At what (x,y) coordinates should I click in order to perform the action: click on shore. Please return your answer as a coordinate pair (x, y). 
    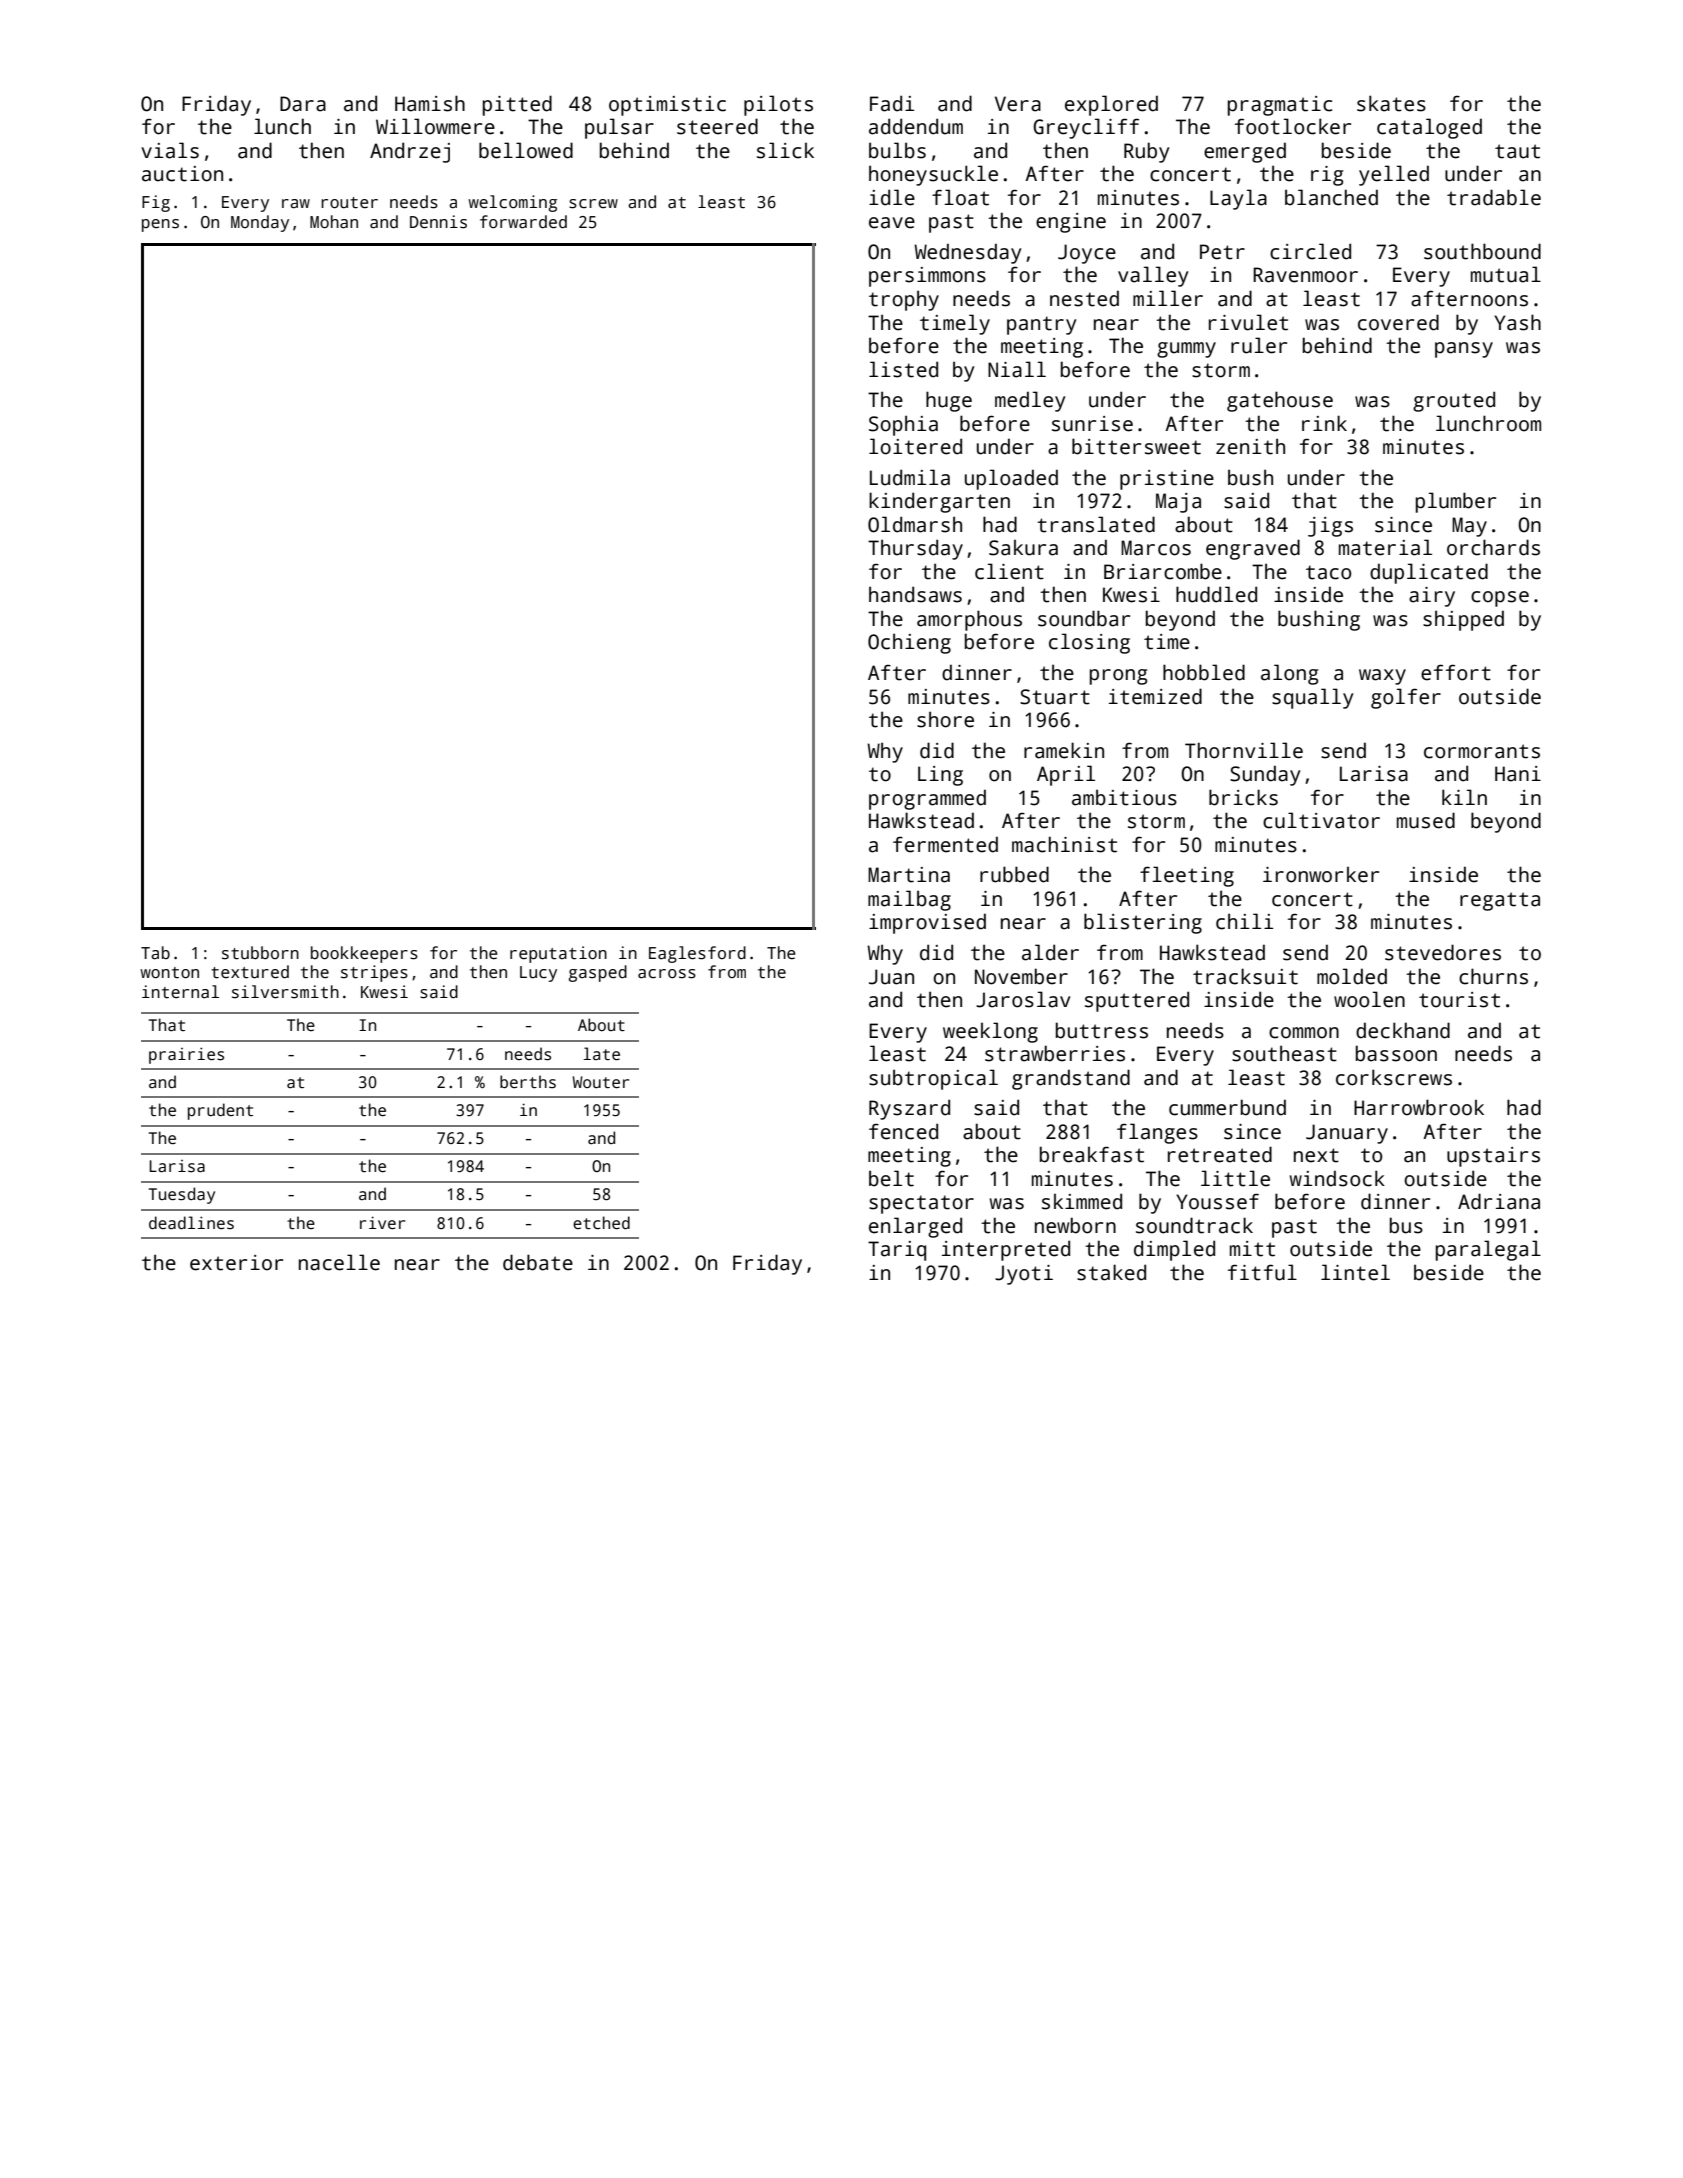
    Looking at the image, I should click on (945, 719).
